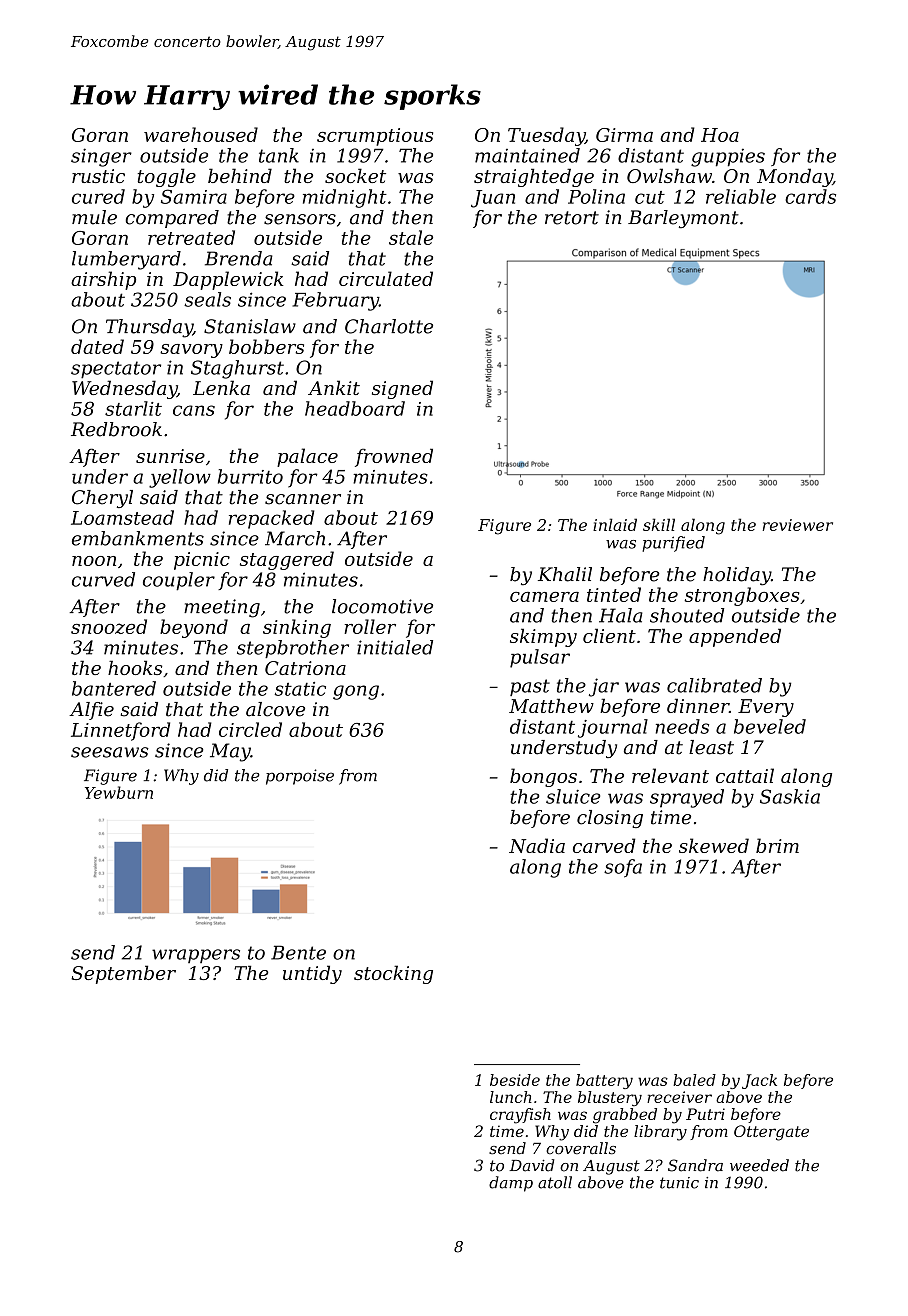  What do you see at coordinates (298, 952) in the page?
I see `Bente` at bounding box center [298, 952].
